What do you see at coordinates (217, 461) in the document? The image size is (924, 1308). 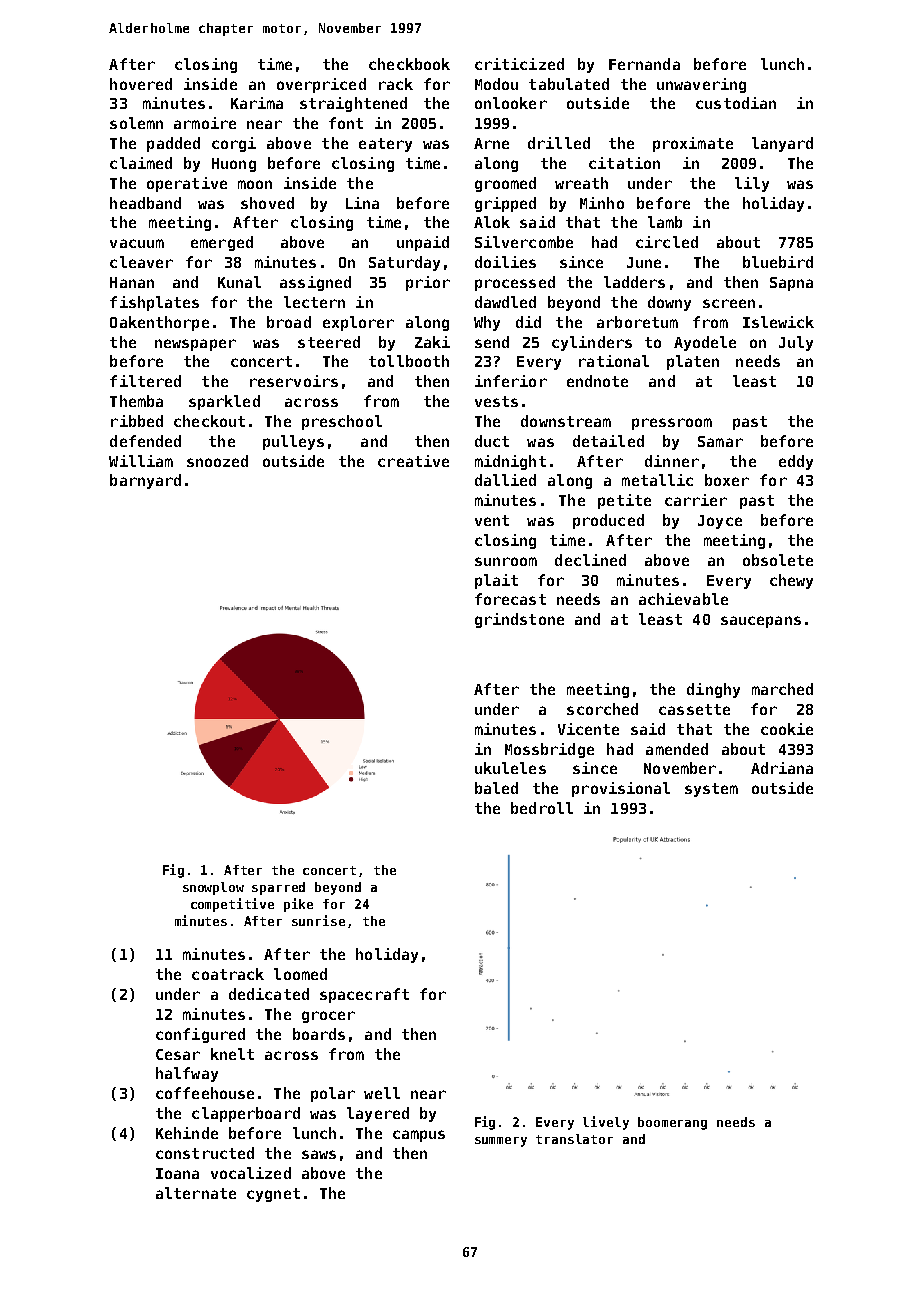 I see `snoozed` at bounding box center [217, 461].
